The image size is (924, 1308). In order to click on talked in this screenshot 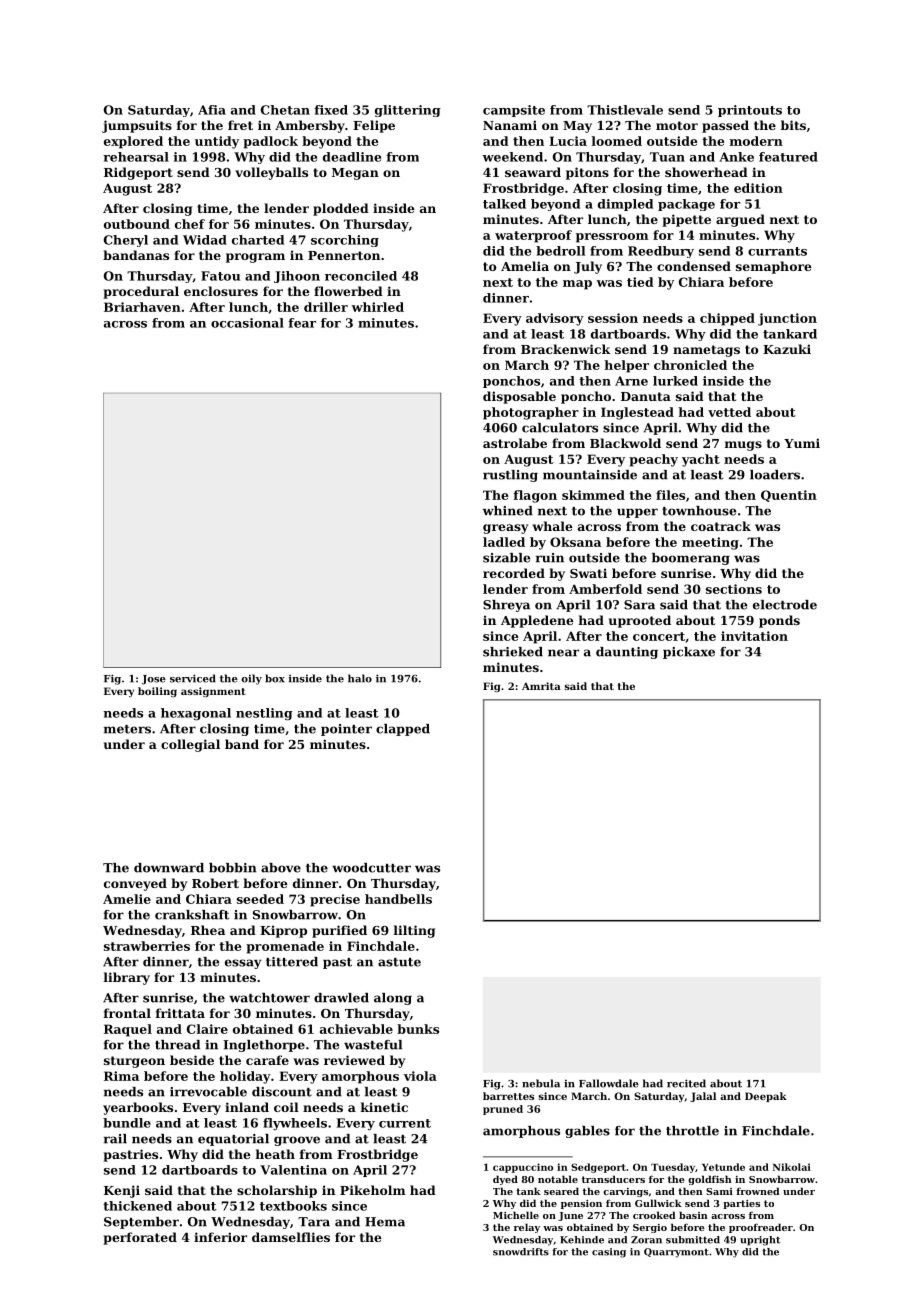, I will do `click(504, 204)`.
